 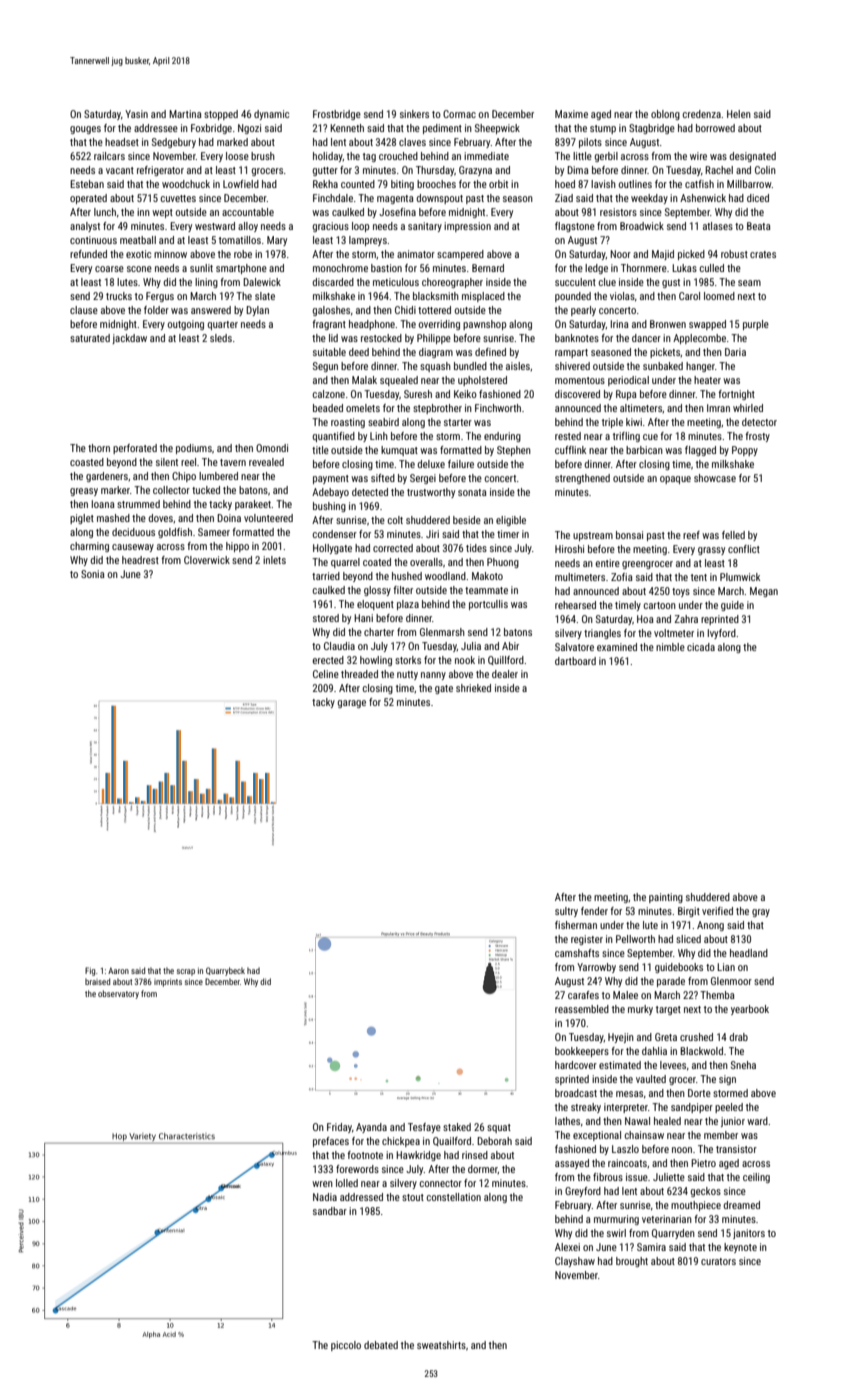 I want to click on sultry, so click(x=566, y=912).
